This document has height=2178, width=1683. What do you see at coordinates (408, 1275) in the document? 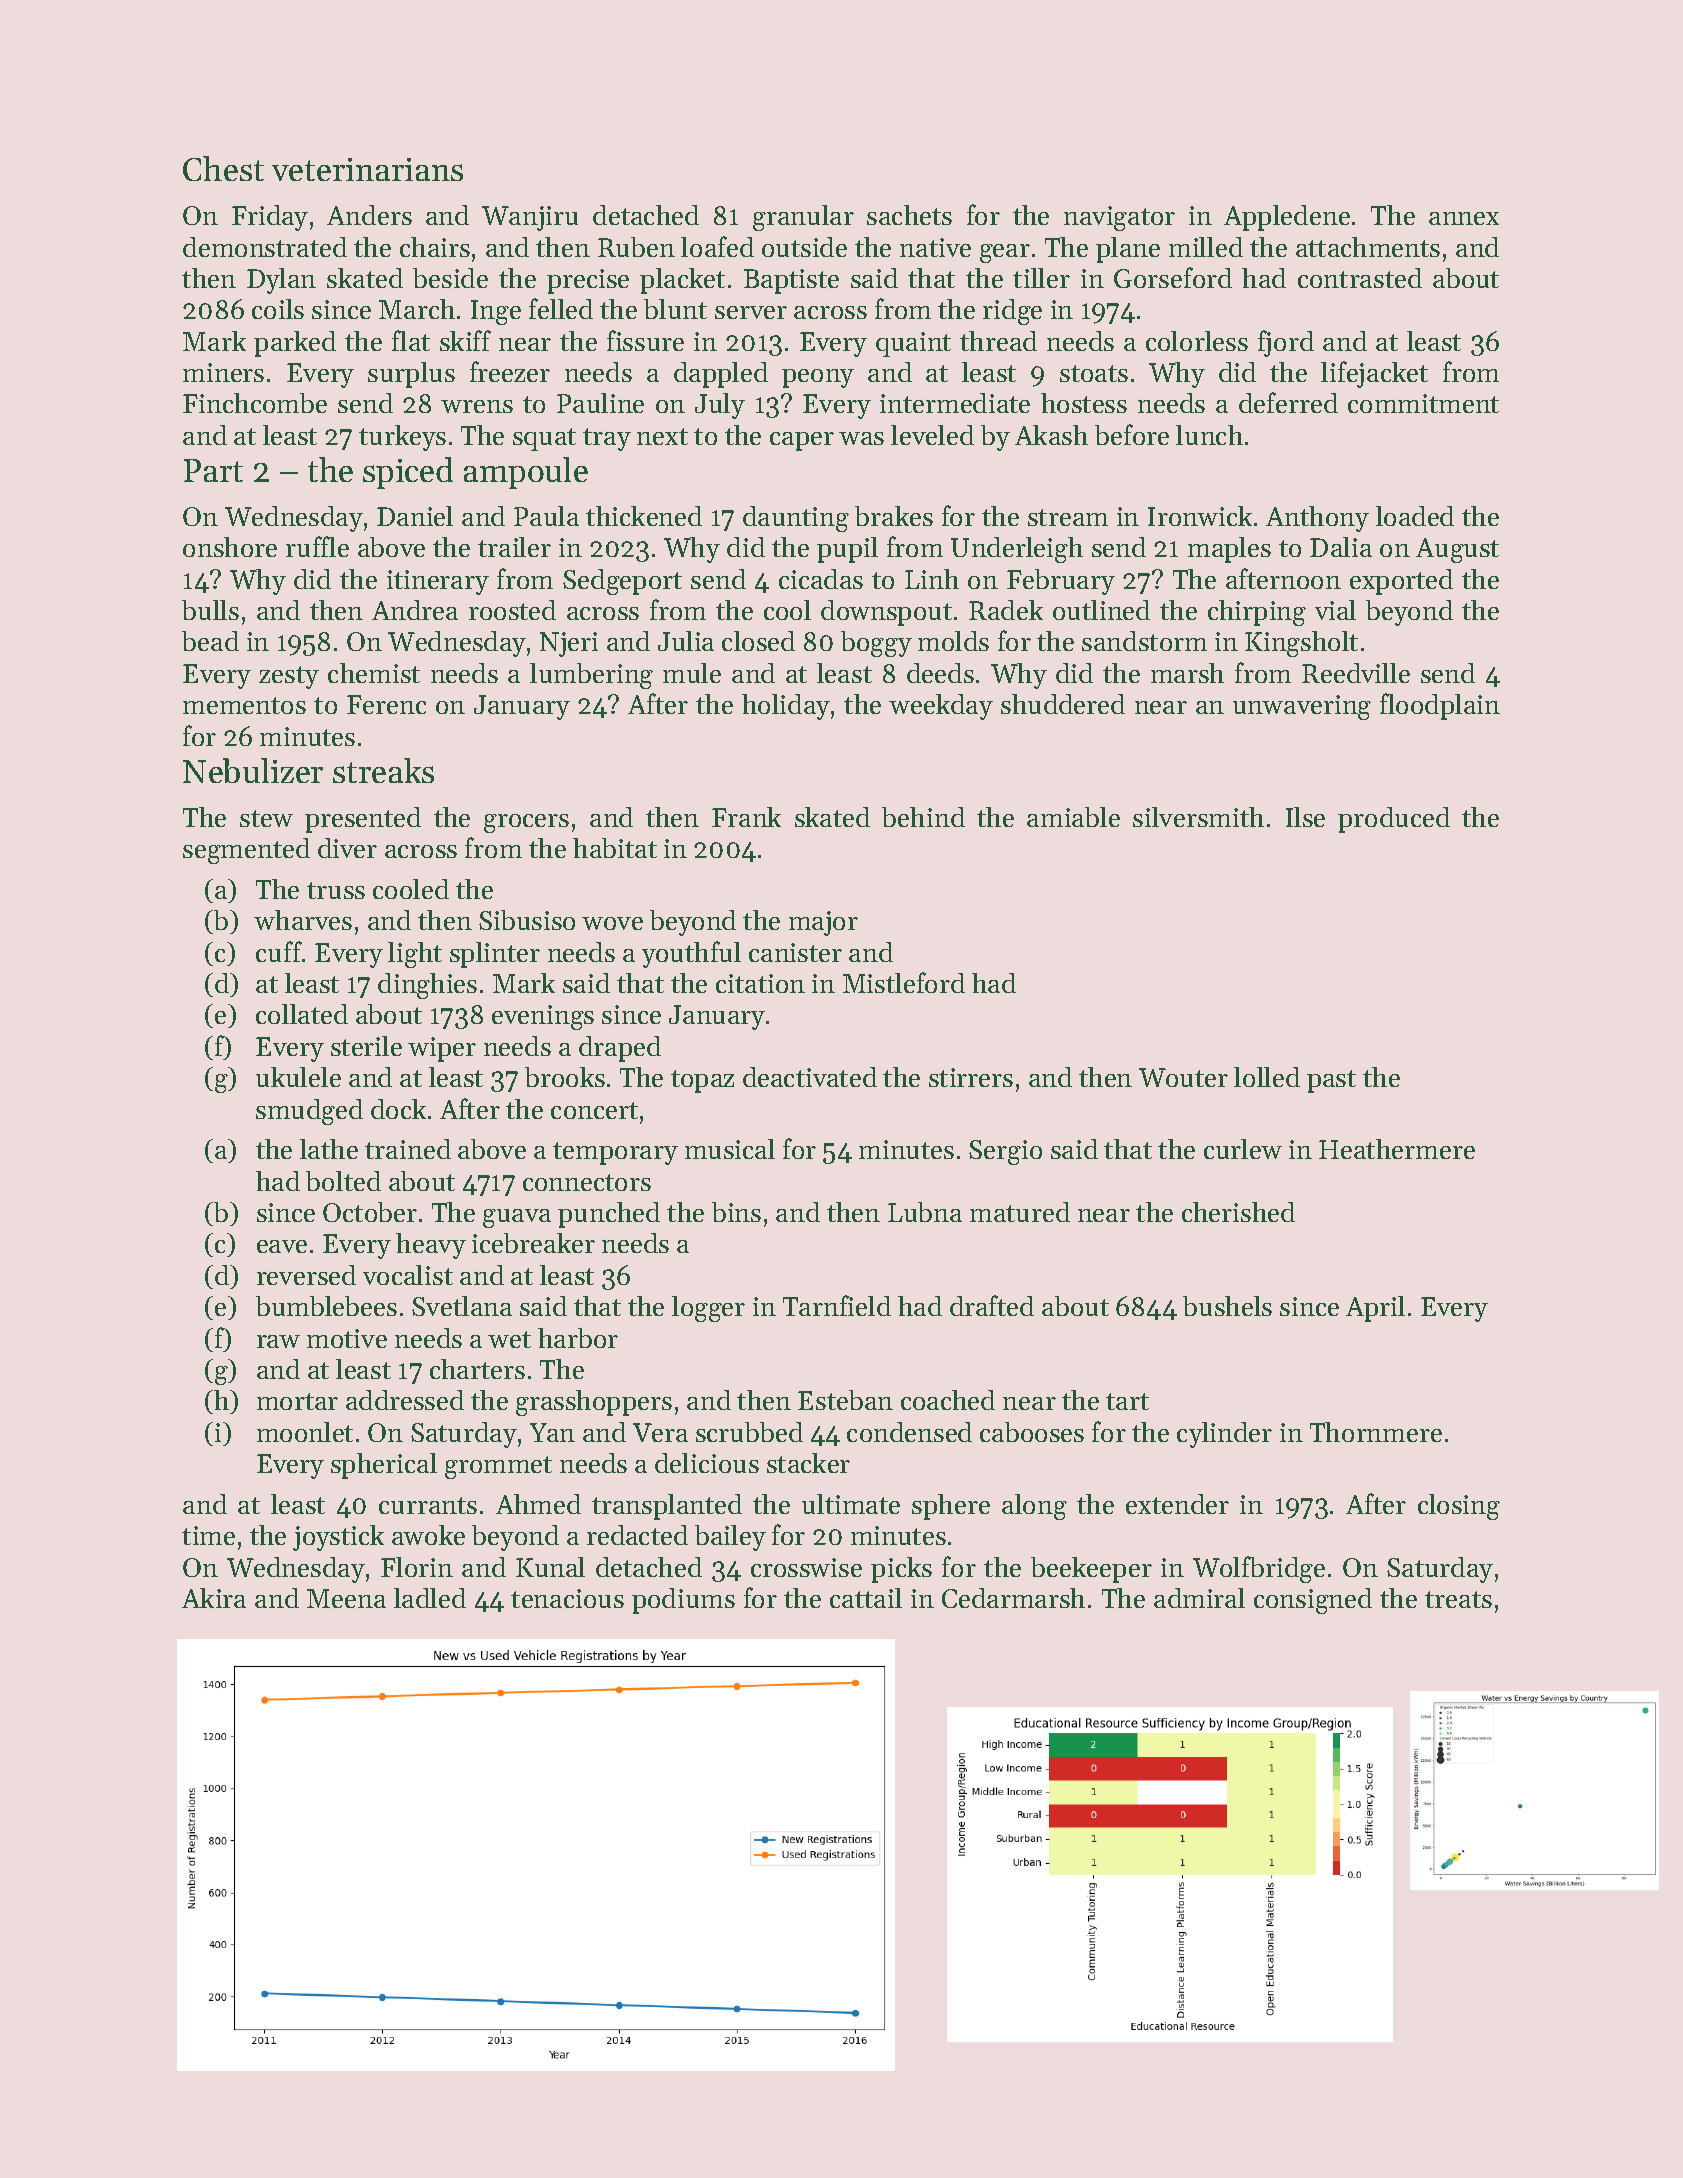
I see `vocalist` at bounding box center [408, 1275].
